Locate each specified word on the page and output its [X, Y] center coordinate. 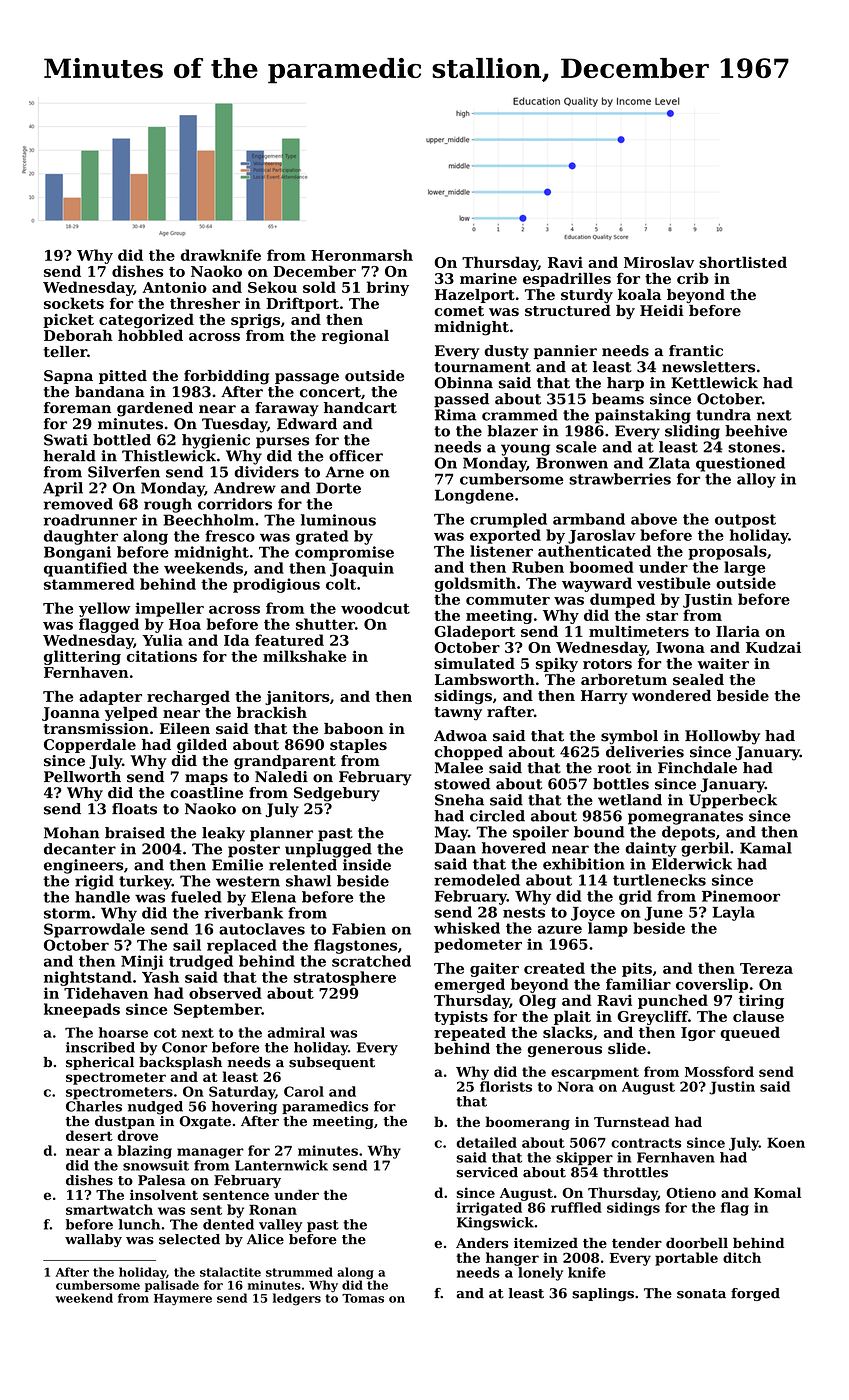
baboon [354, 728]
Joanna [71, 714]
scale [576, 447]
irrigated [489, 1209]
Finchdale [697, 768]
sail [187, 945]
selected [189, 1239]
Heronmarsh [362, 255]
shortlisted [743, 262]
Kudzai [773, 647]
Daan [455, 848]
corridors [235, 504]
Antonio [174, 287]
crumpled [508, 520]
